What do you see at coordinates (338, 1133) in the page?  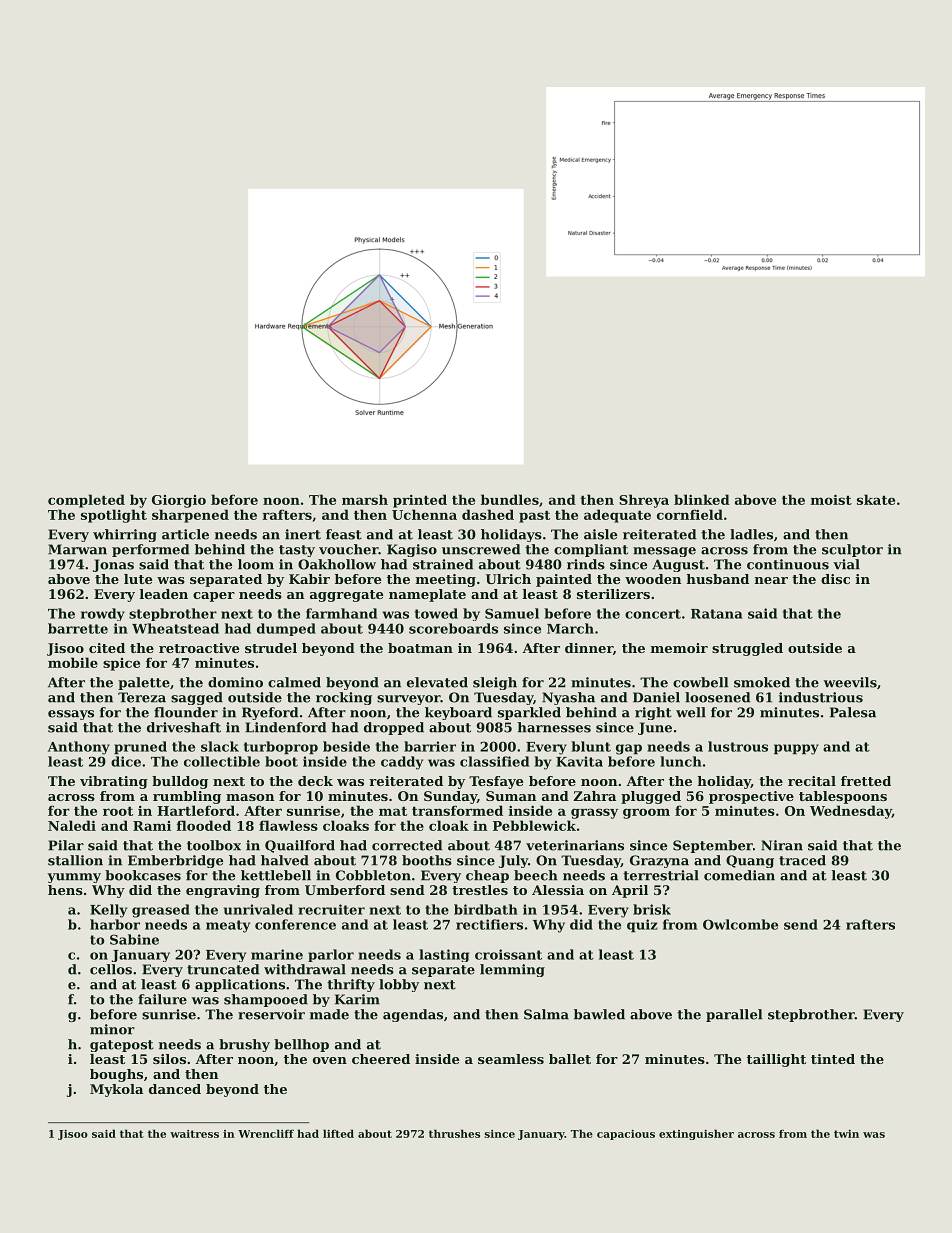 I see `lifted` at bounding box center [338, 1133].
